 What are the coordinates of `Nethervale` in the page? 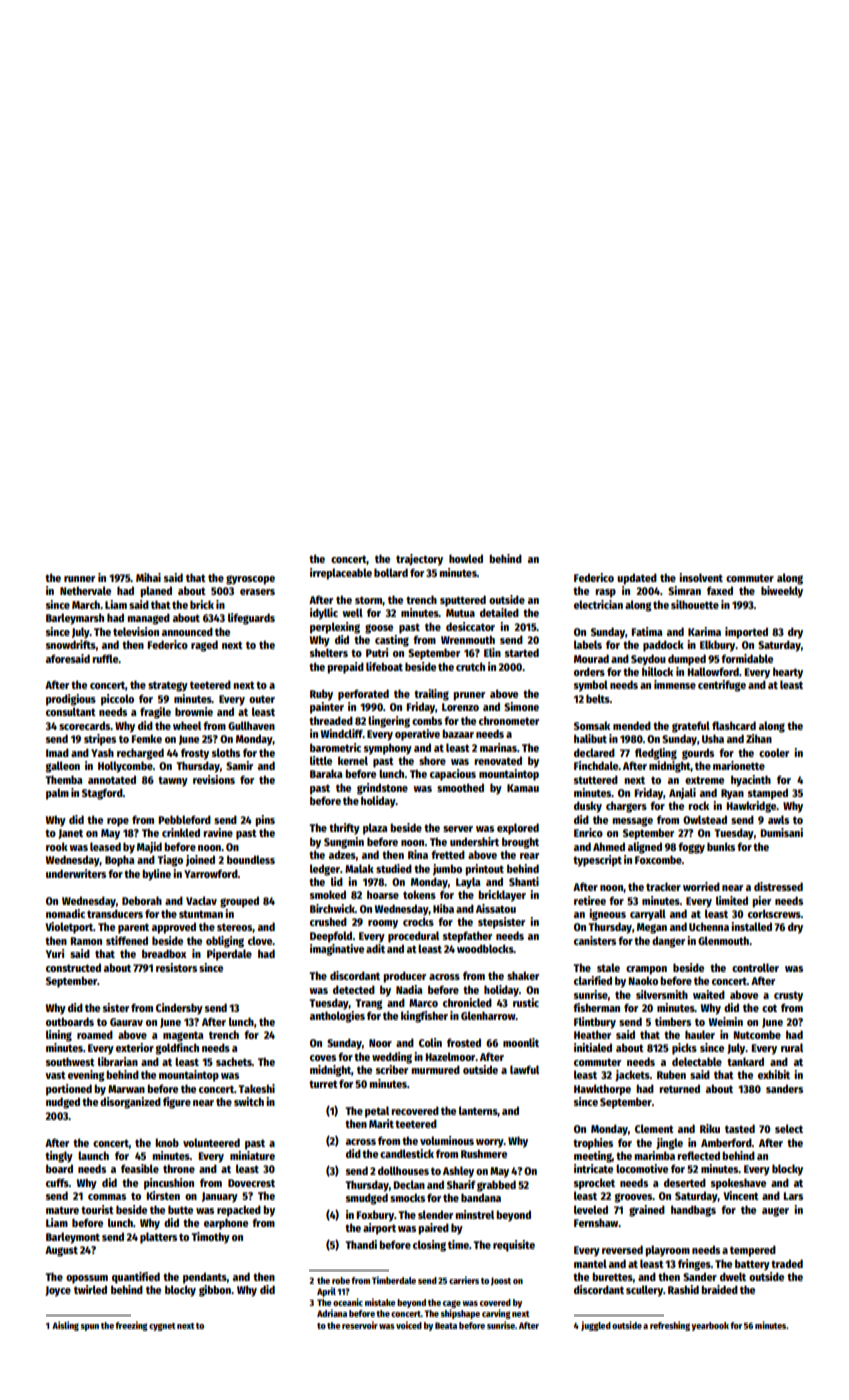 It's located at (85, 590).
